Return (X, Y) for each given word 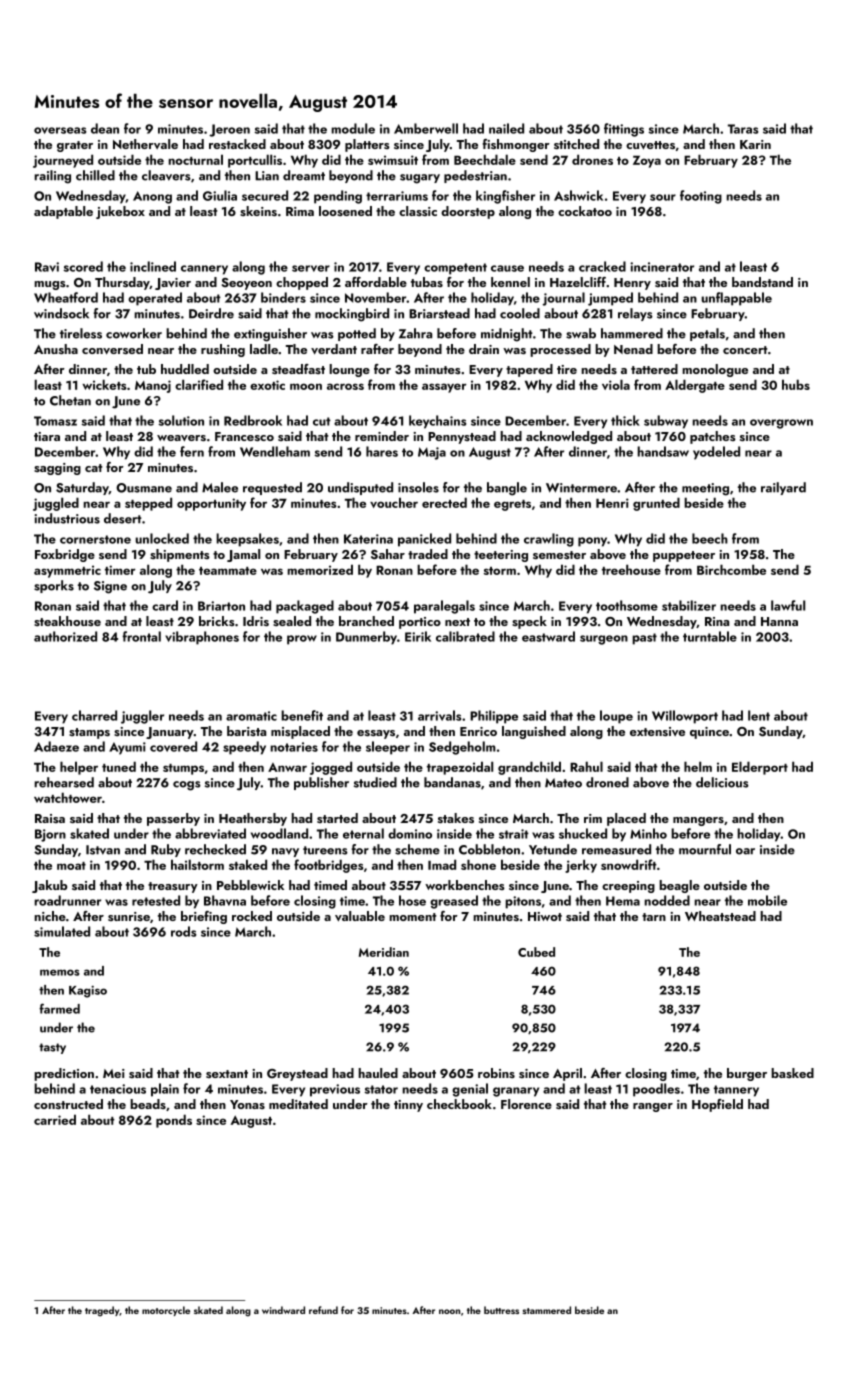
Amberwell (426, 128)
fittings (624, 130)
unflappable (737, 299)
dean (105, 128)
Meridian (384, 952)
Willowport (685, 717)
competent (455, 269)
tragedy (102, 1311)
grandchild (529, 768)
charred (94, 715)
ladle (264, 349)
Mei (114, 1073)
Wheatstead (720, 916)
